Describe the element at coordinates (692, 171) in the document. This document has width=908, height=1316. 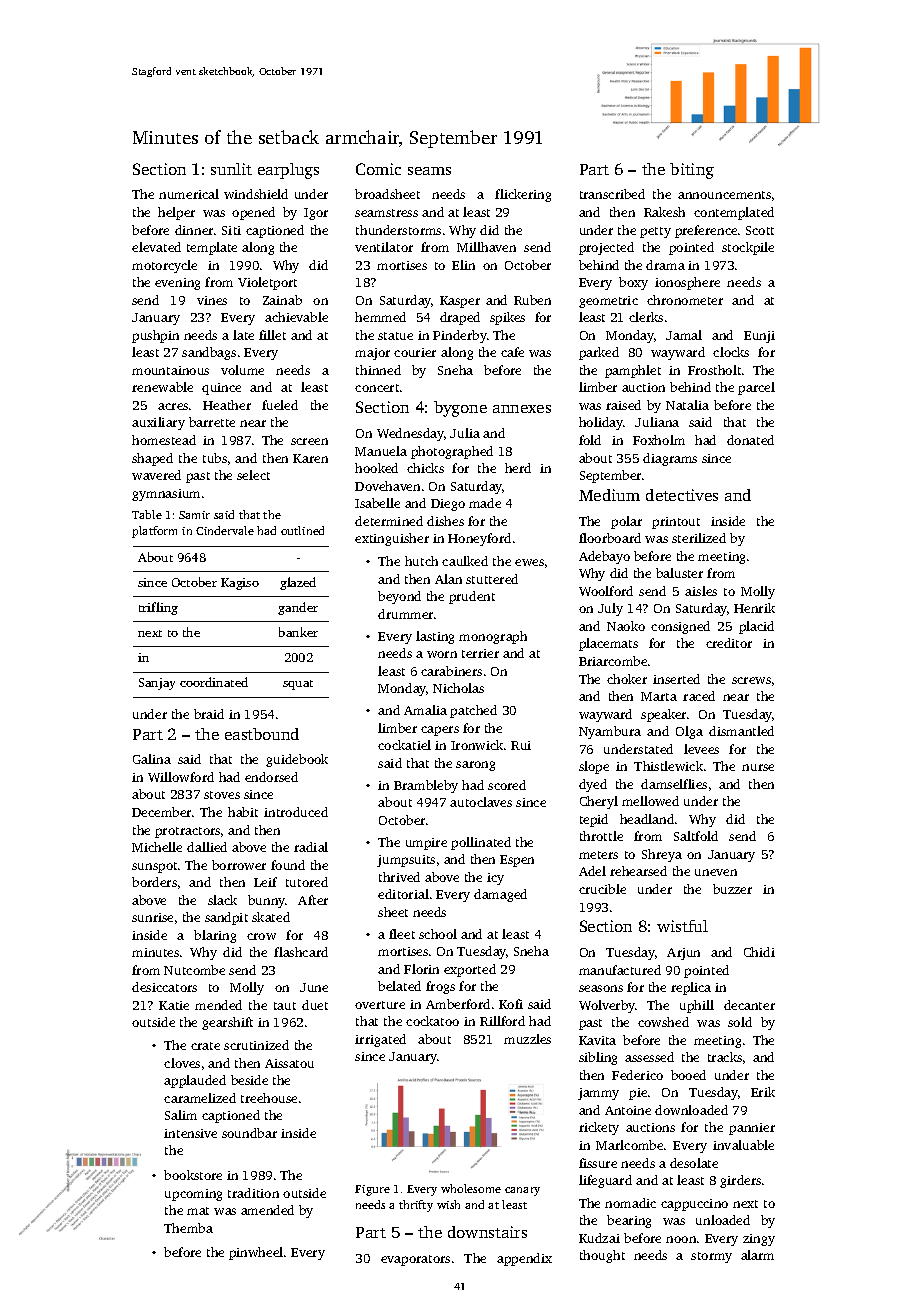
I see `biting` at that location.
